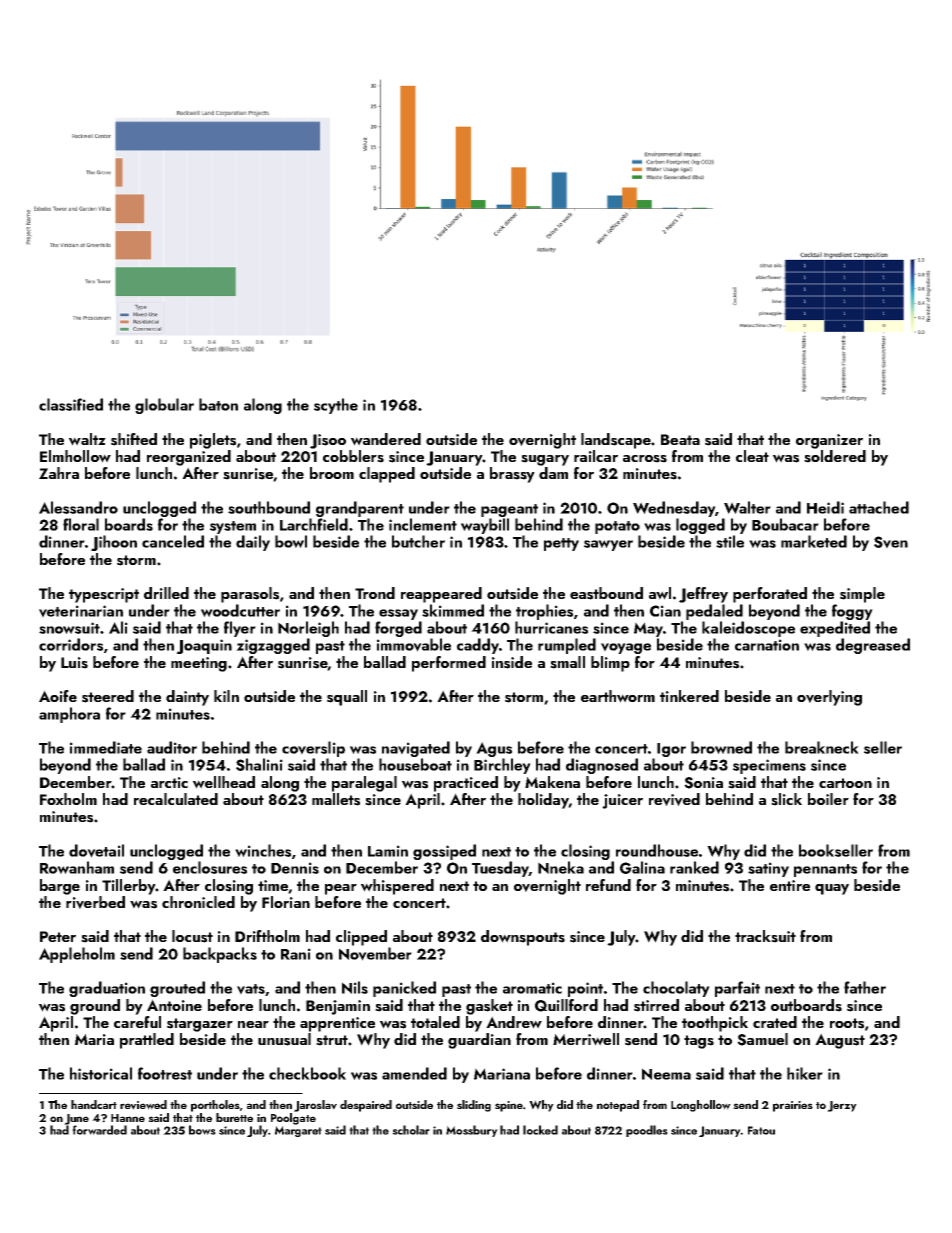  I want to click on caddy, so click(478, 646).
